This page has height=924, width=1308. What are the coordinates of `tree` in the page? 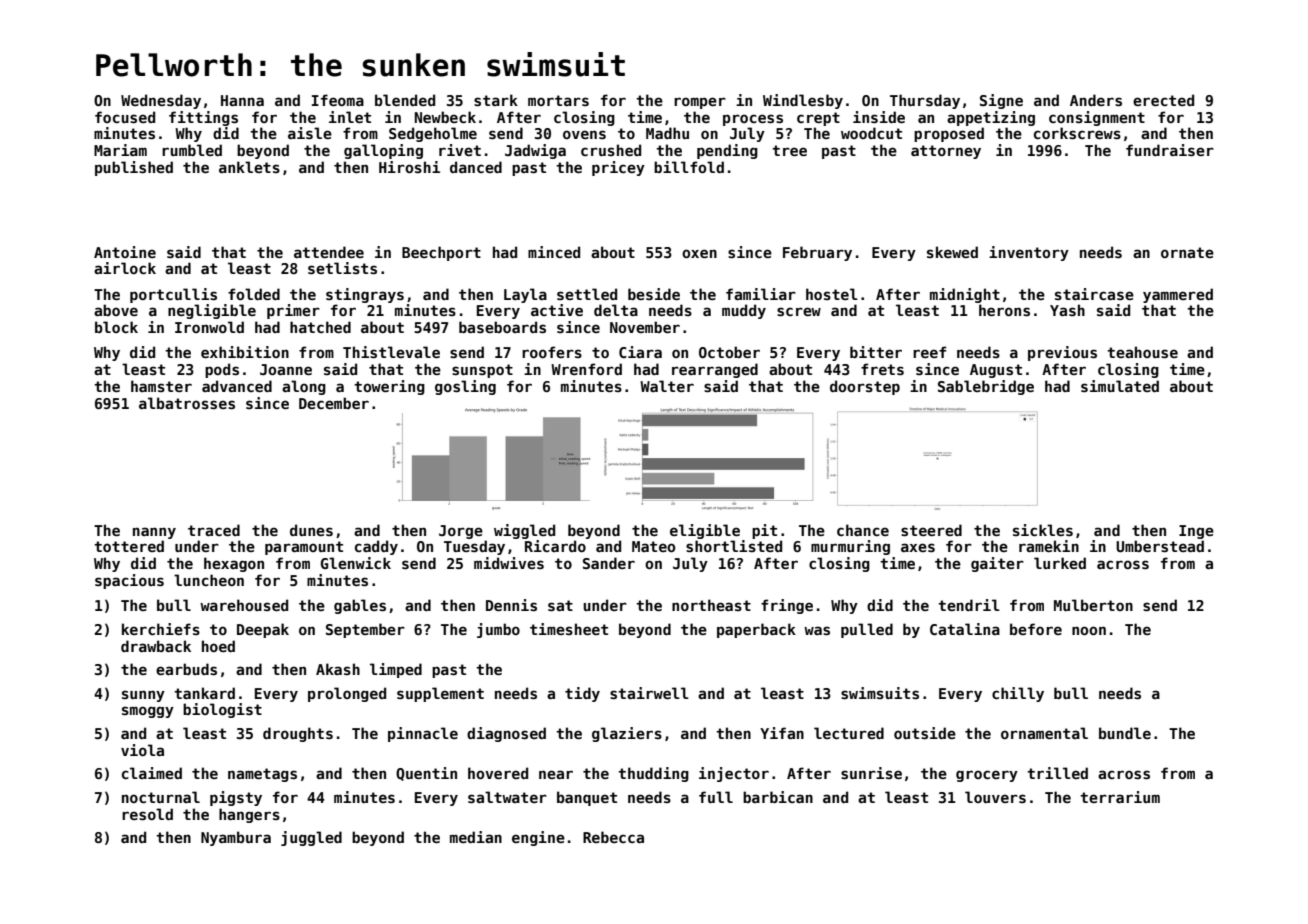 It's located at (789, 150).
